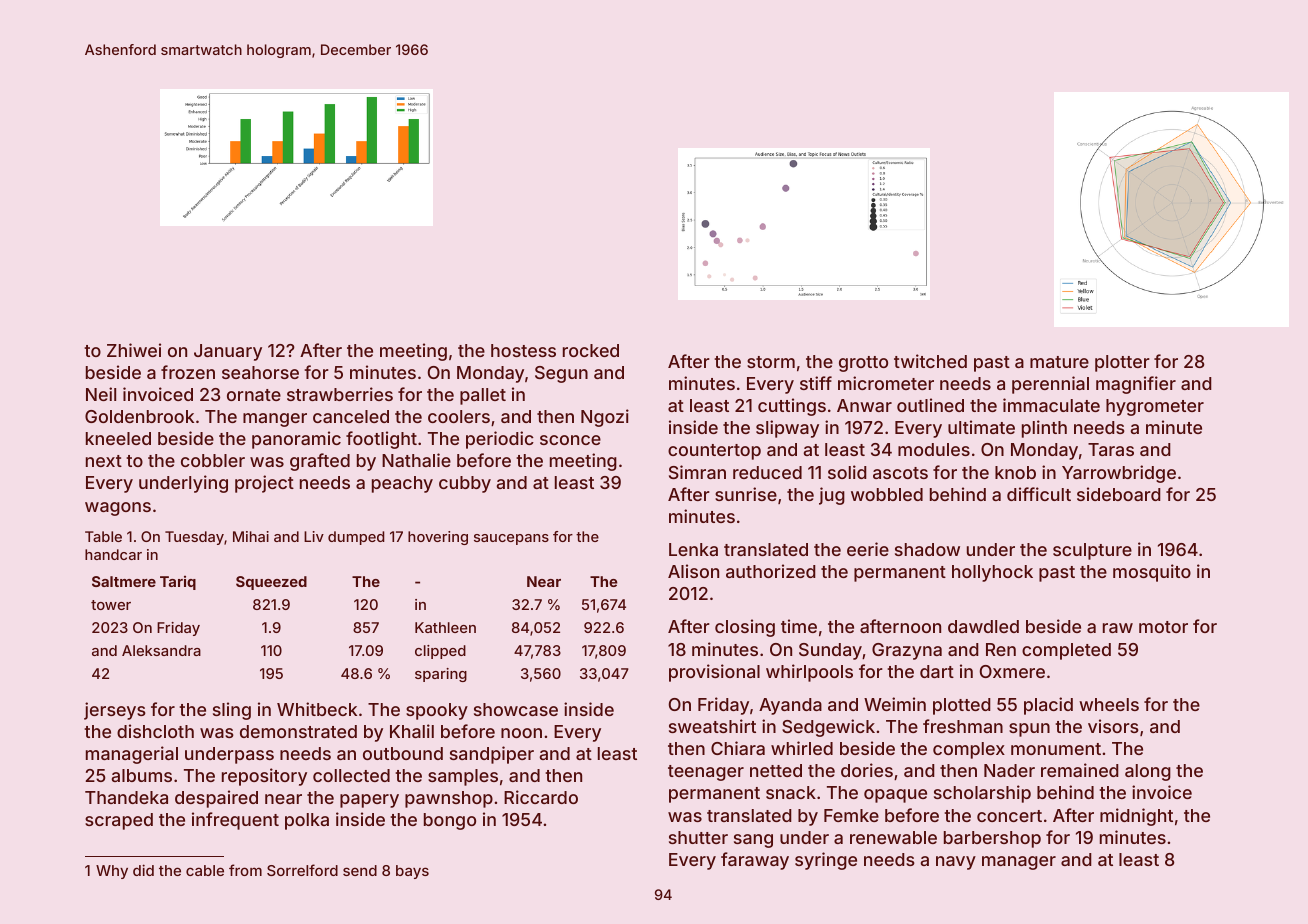 The height and width of the document is (924, 1308). I want to click on seahorse, so click(260, 372).
